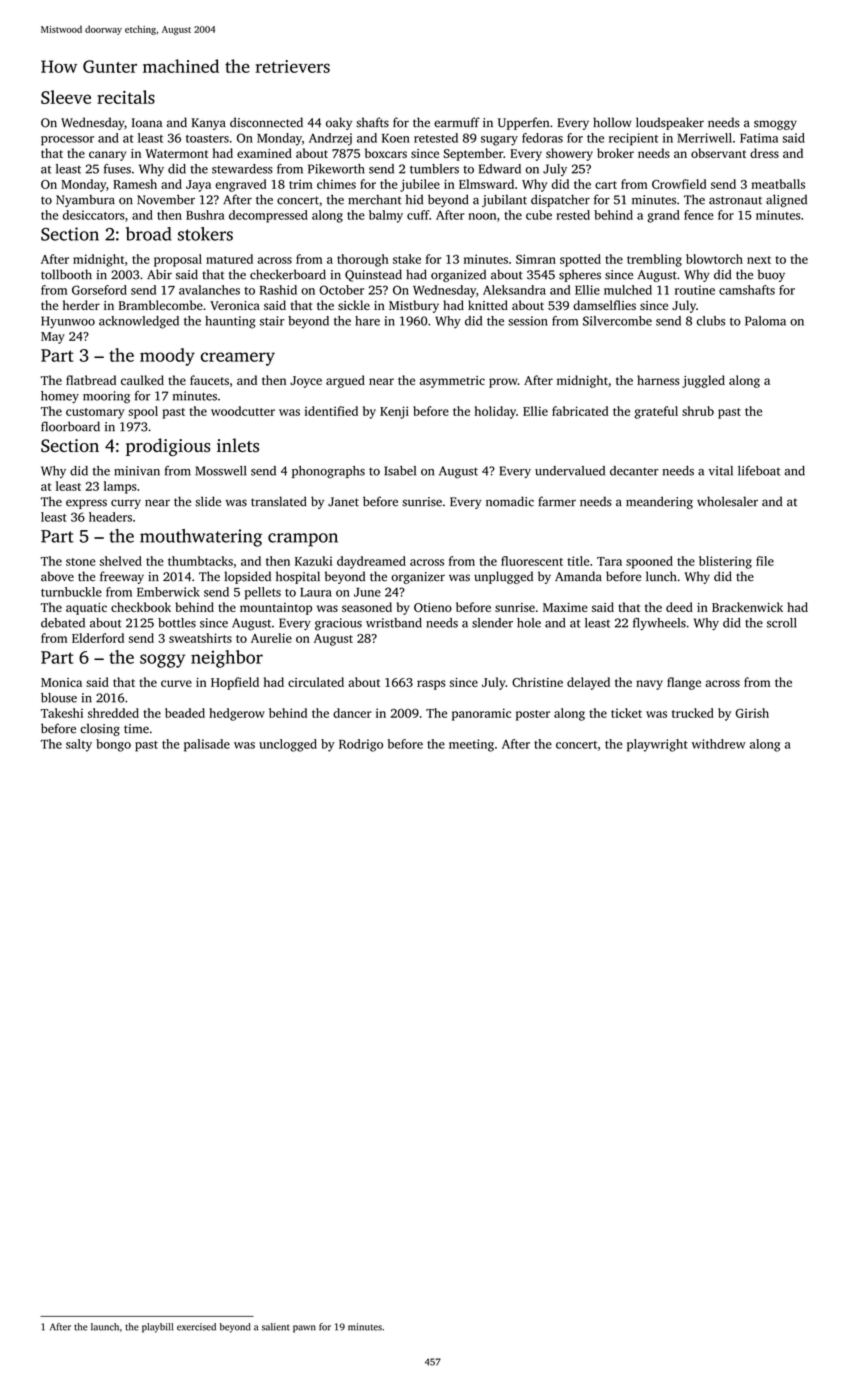 The image size is (849, 1400). I want to click on hare, so click(367, 321).
